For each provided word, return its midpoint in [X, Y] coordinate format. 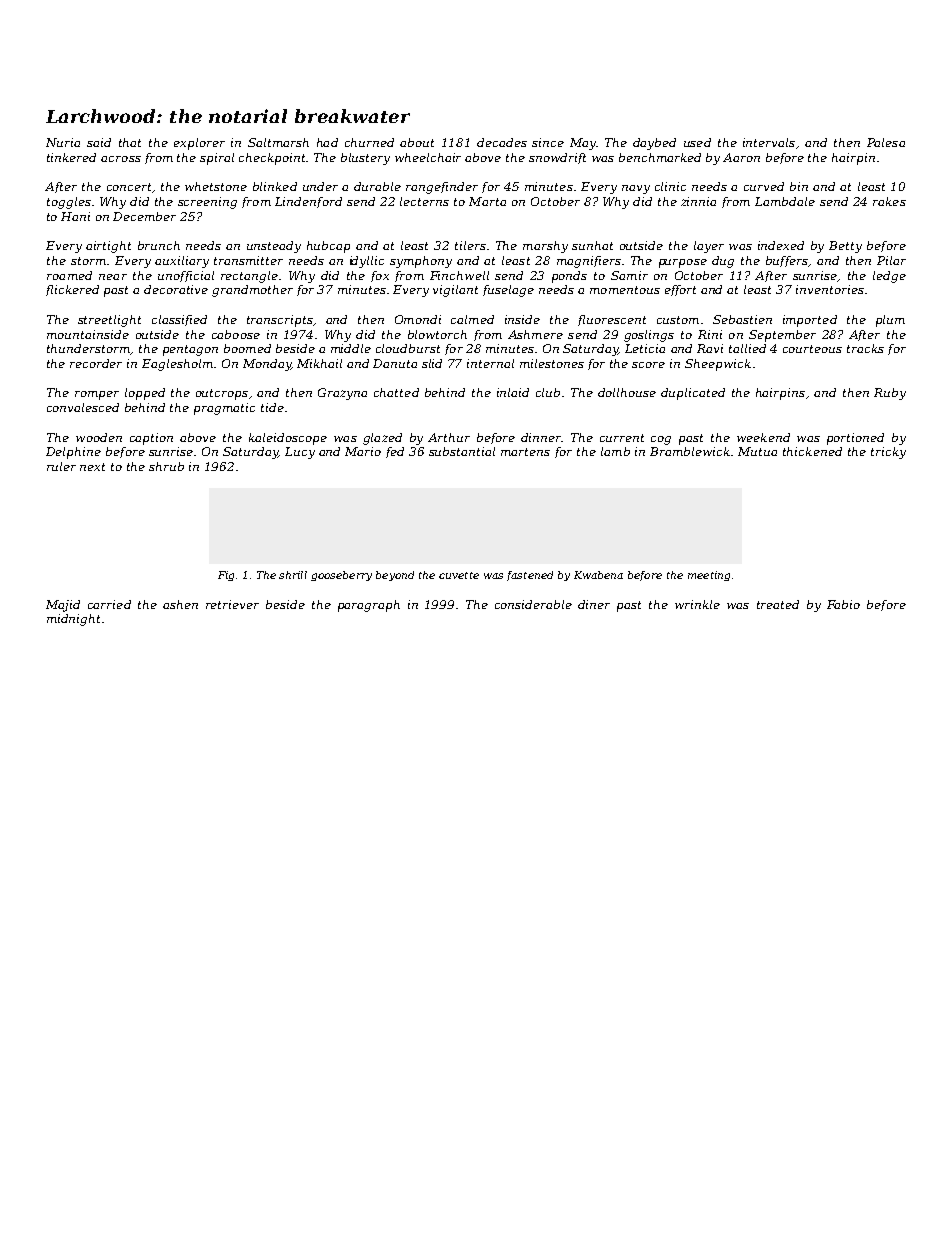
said [99, 142]
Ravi [710, 348]
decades [502, 142]
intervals [769, 142]
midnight [73, 620]
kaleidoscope [288, 439]
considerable [533, 604]
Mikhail [319, 363]
